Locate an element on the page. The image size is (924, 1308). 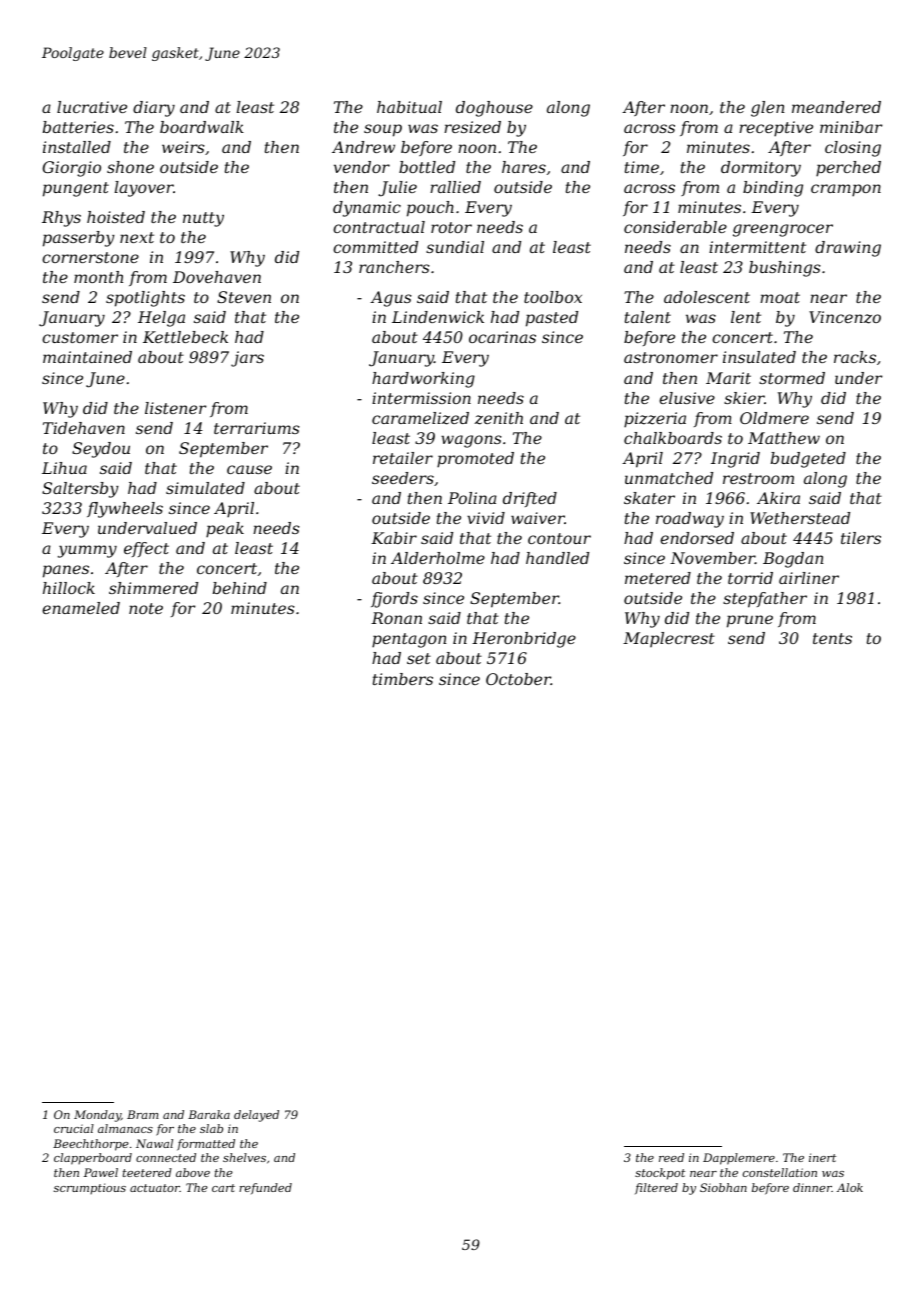
timbers is located at coordinates (403, 679).
